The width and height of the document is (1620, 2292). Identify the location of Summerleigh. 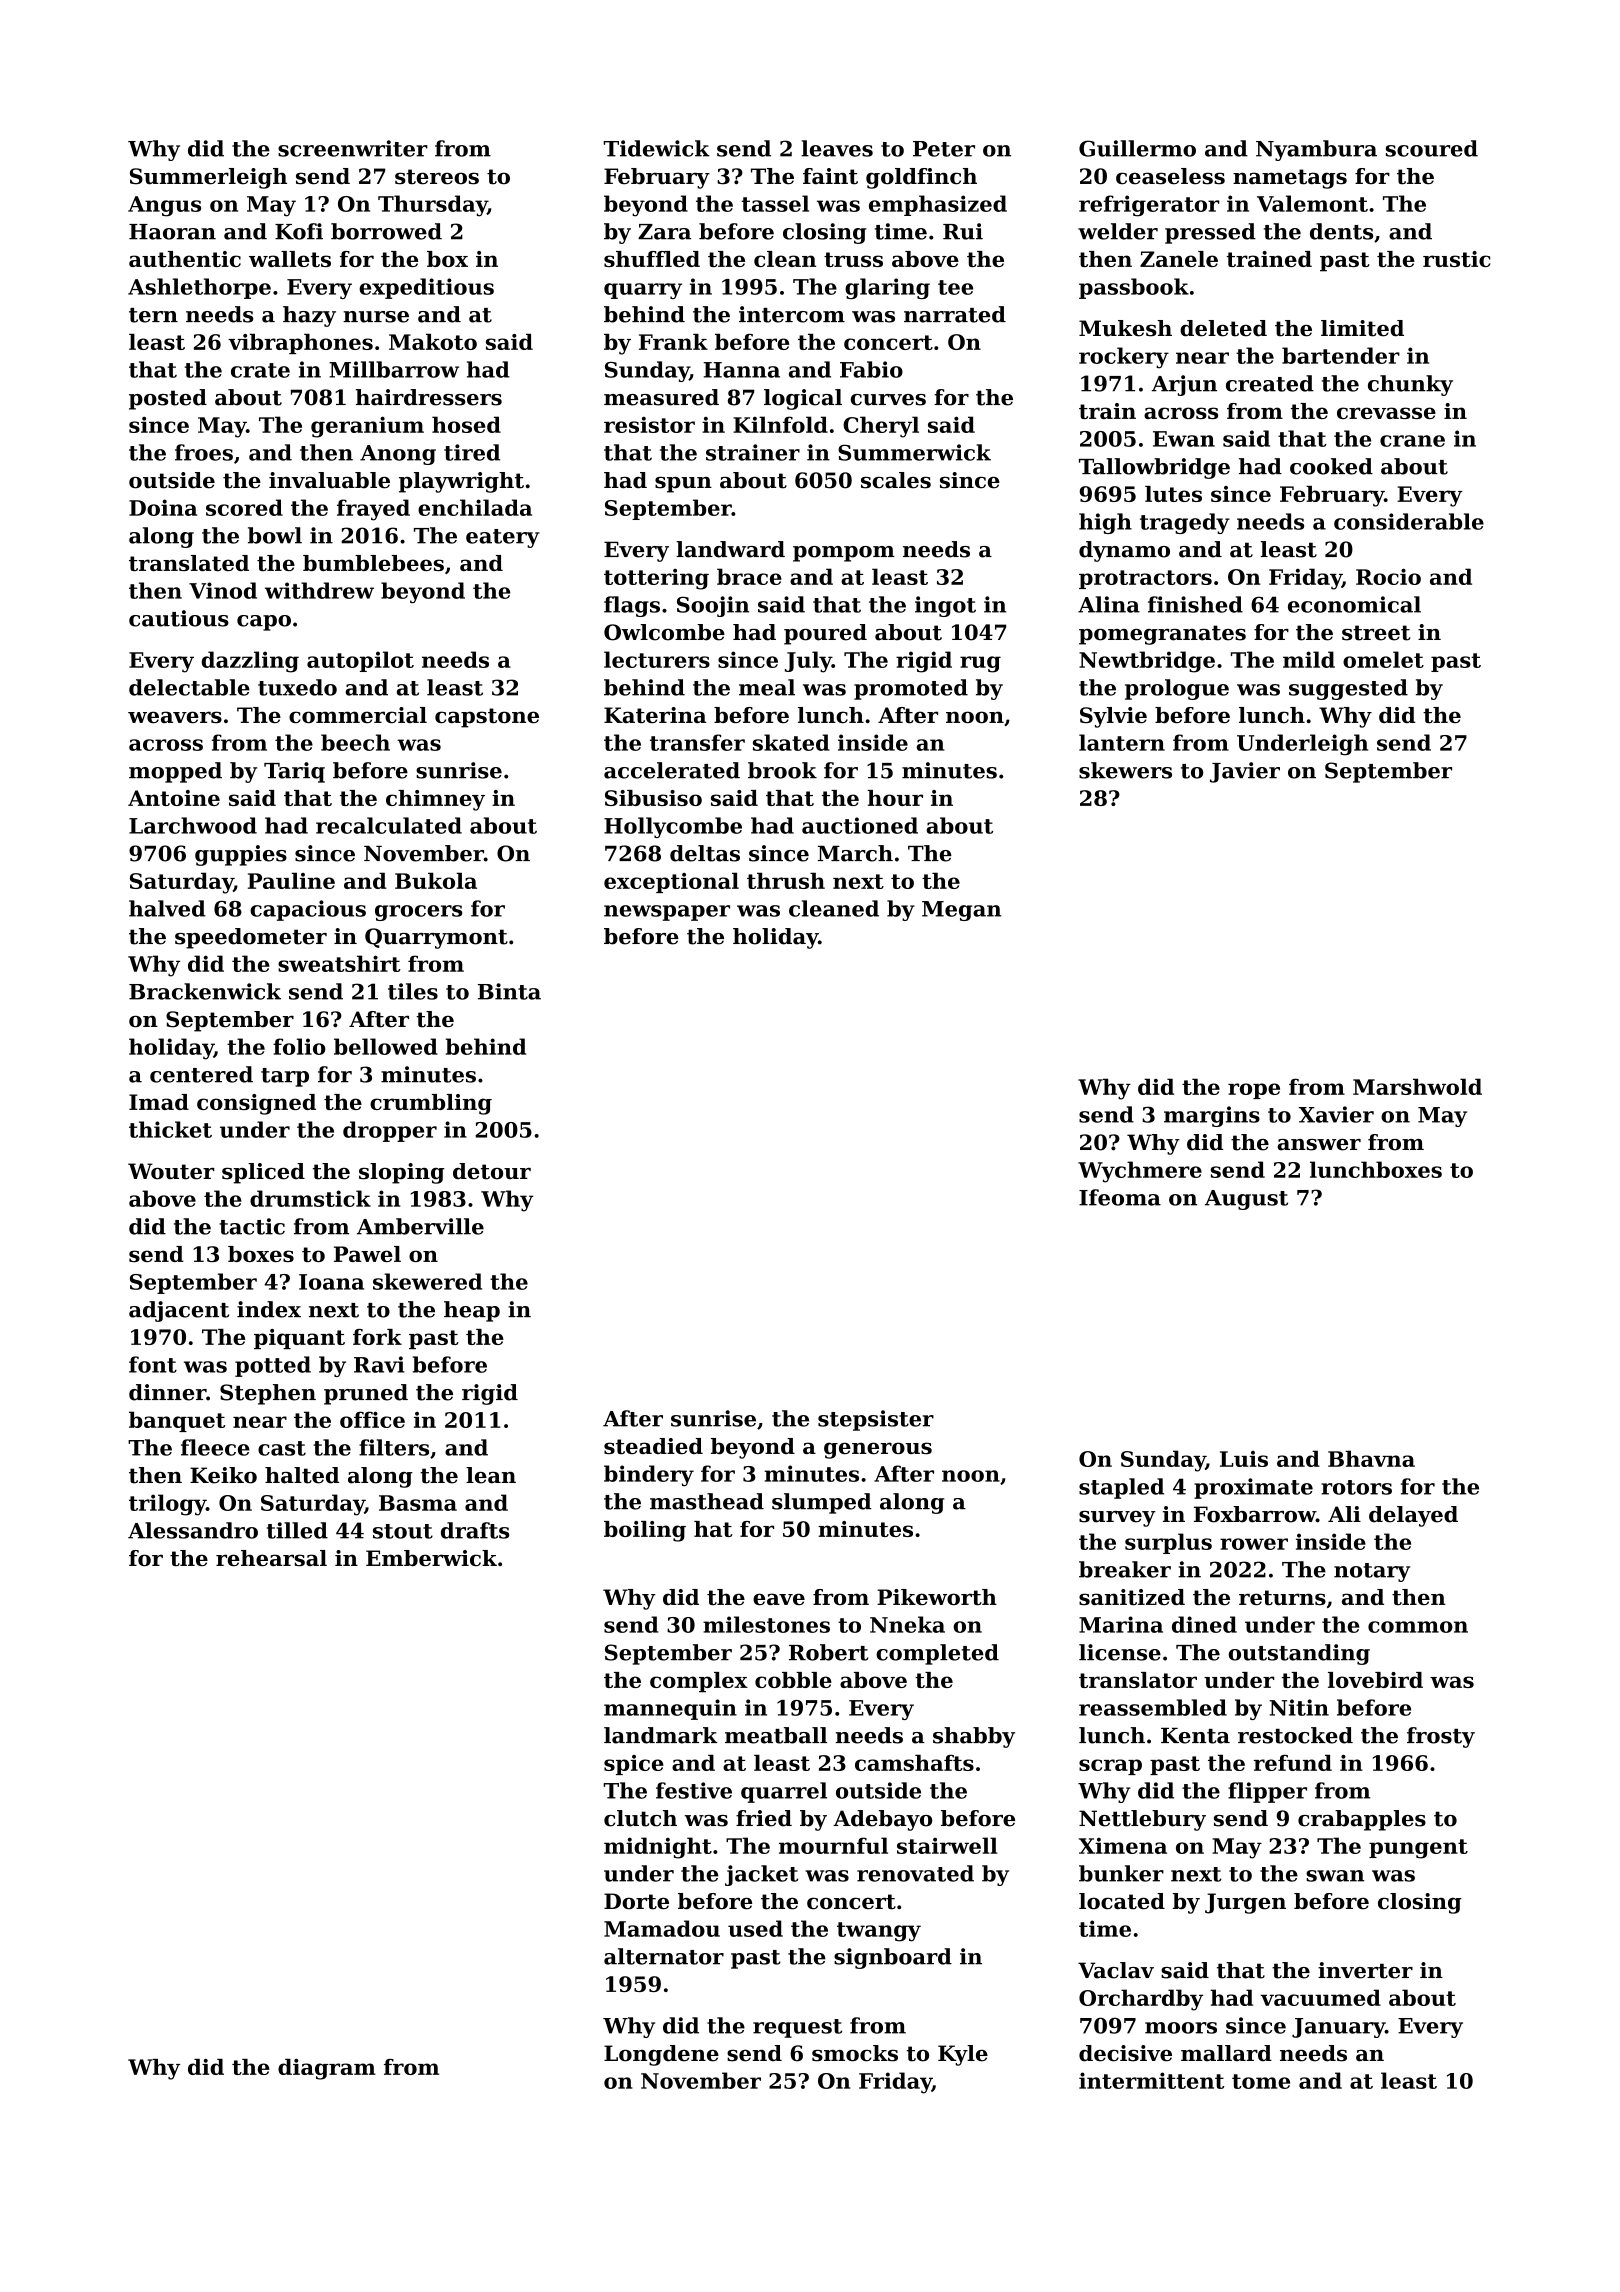
(208, 178).
